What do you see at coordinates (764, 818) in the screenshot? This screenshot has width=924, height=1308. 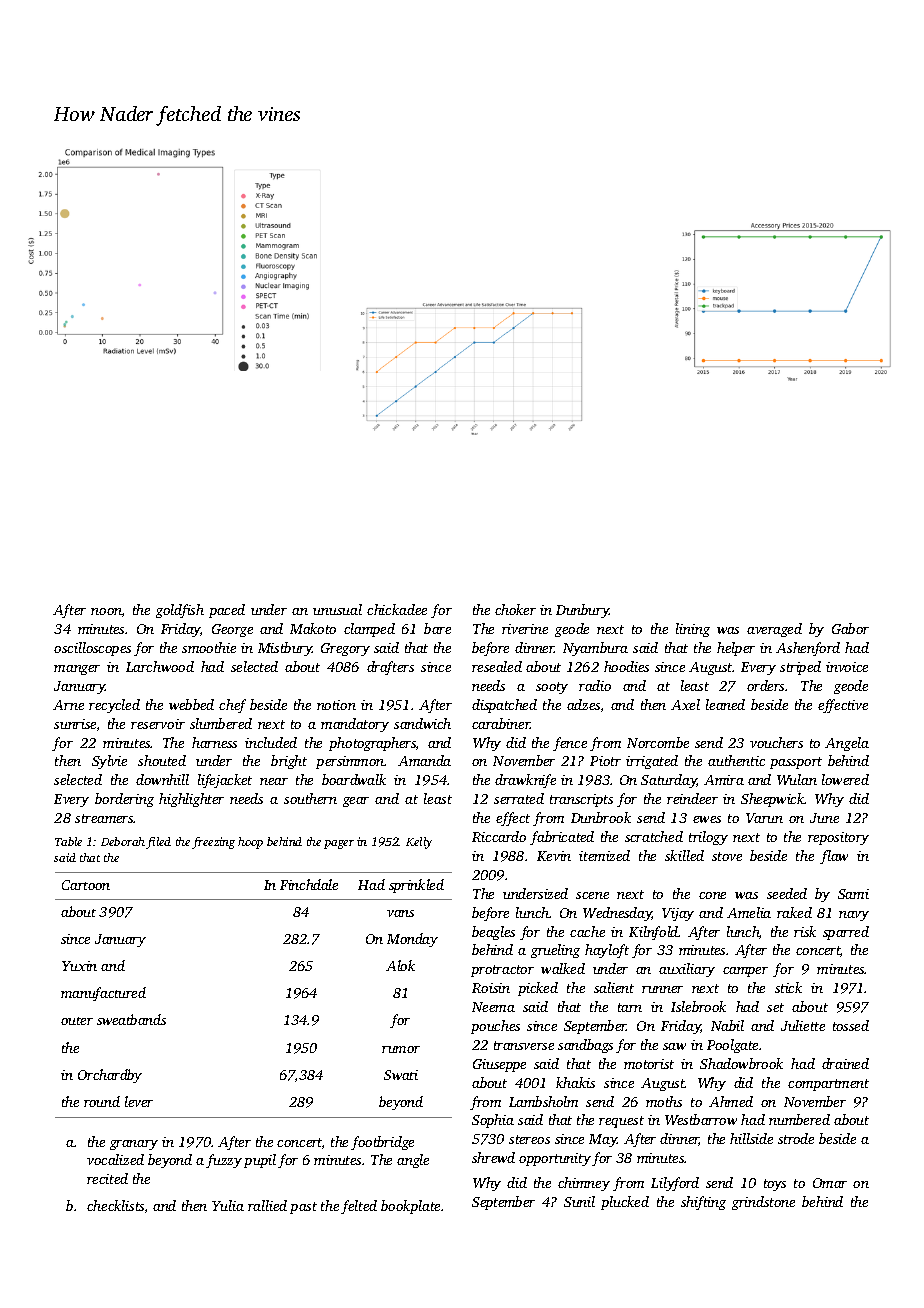 I see `Varun` at bounding box center [764, 818].
